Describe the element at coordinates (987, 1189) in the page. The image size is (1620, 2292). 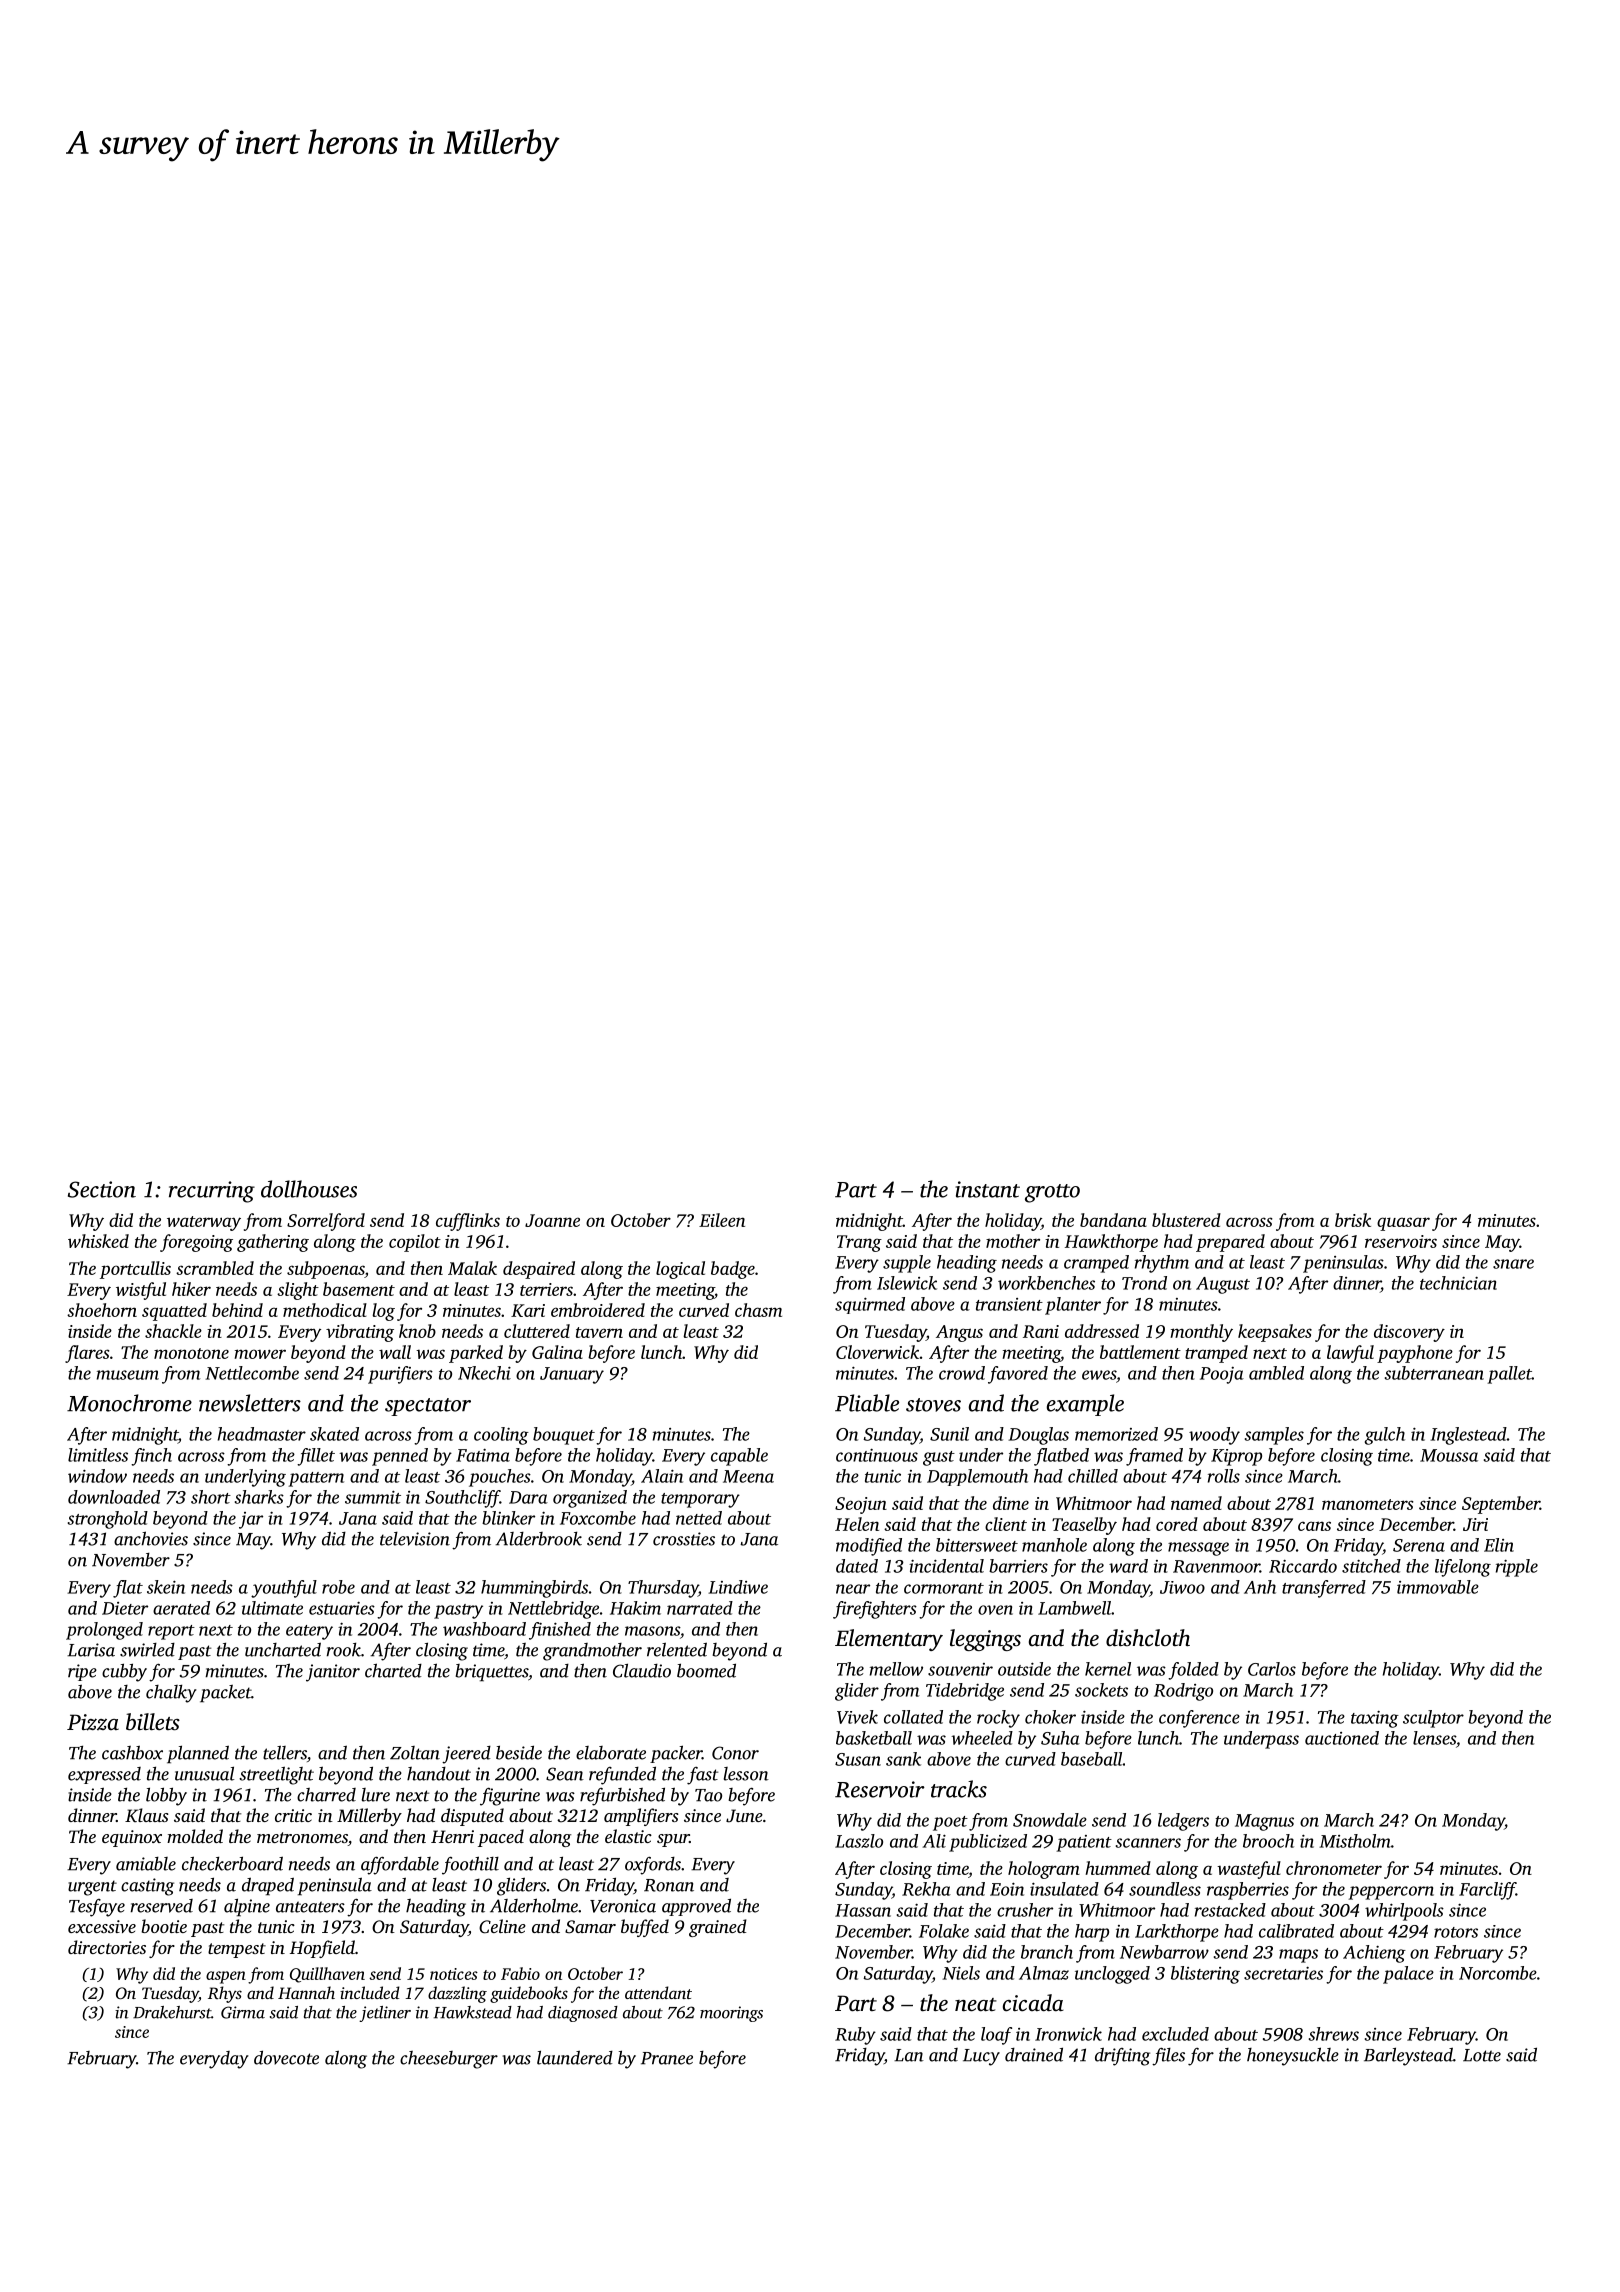
I see `instant` at that location.
